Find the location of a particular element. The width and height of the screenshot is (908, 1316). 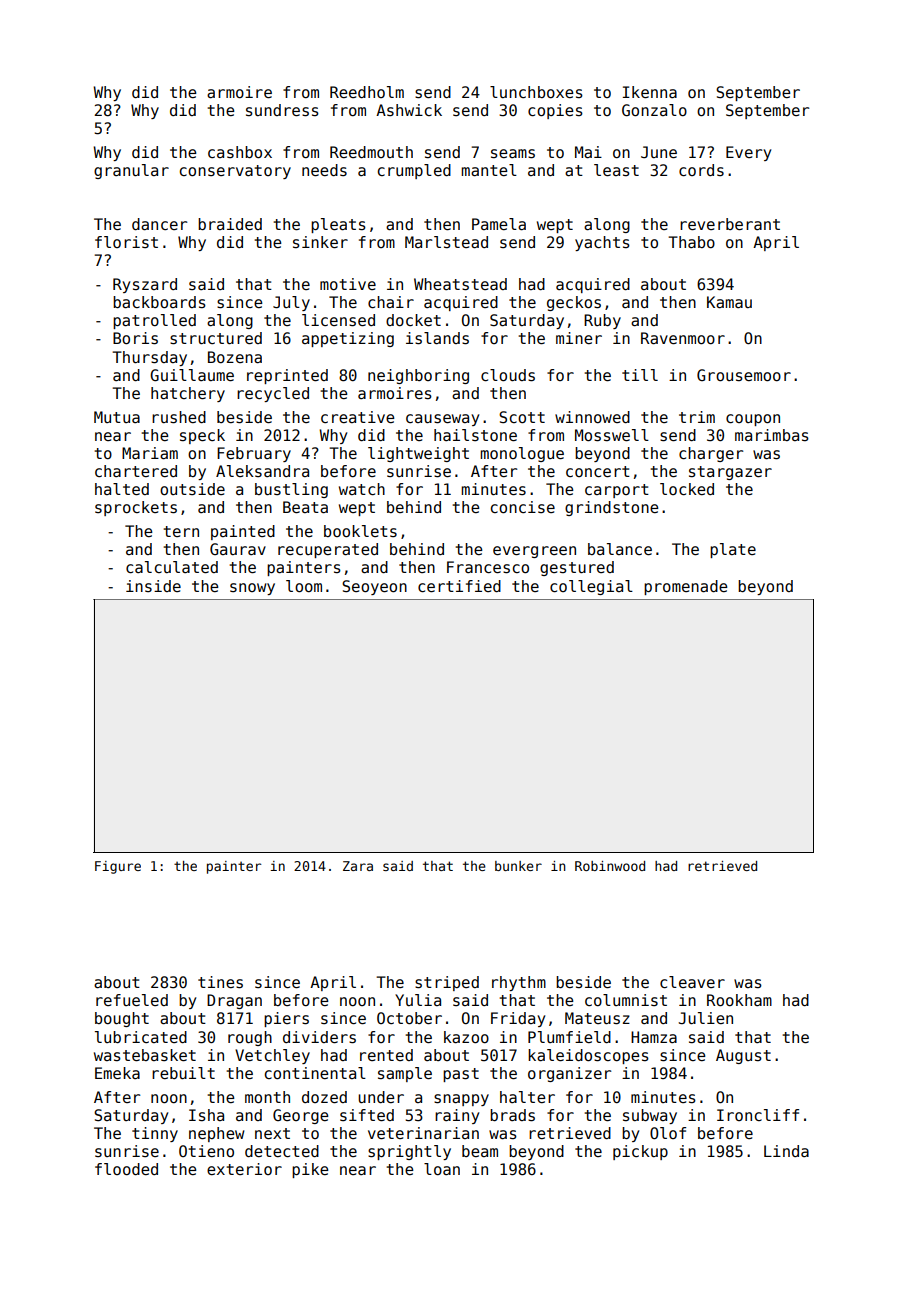

rough is located at coordinates (250, 1038).
